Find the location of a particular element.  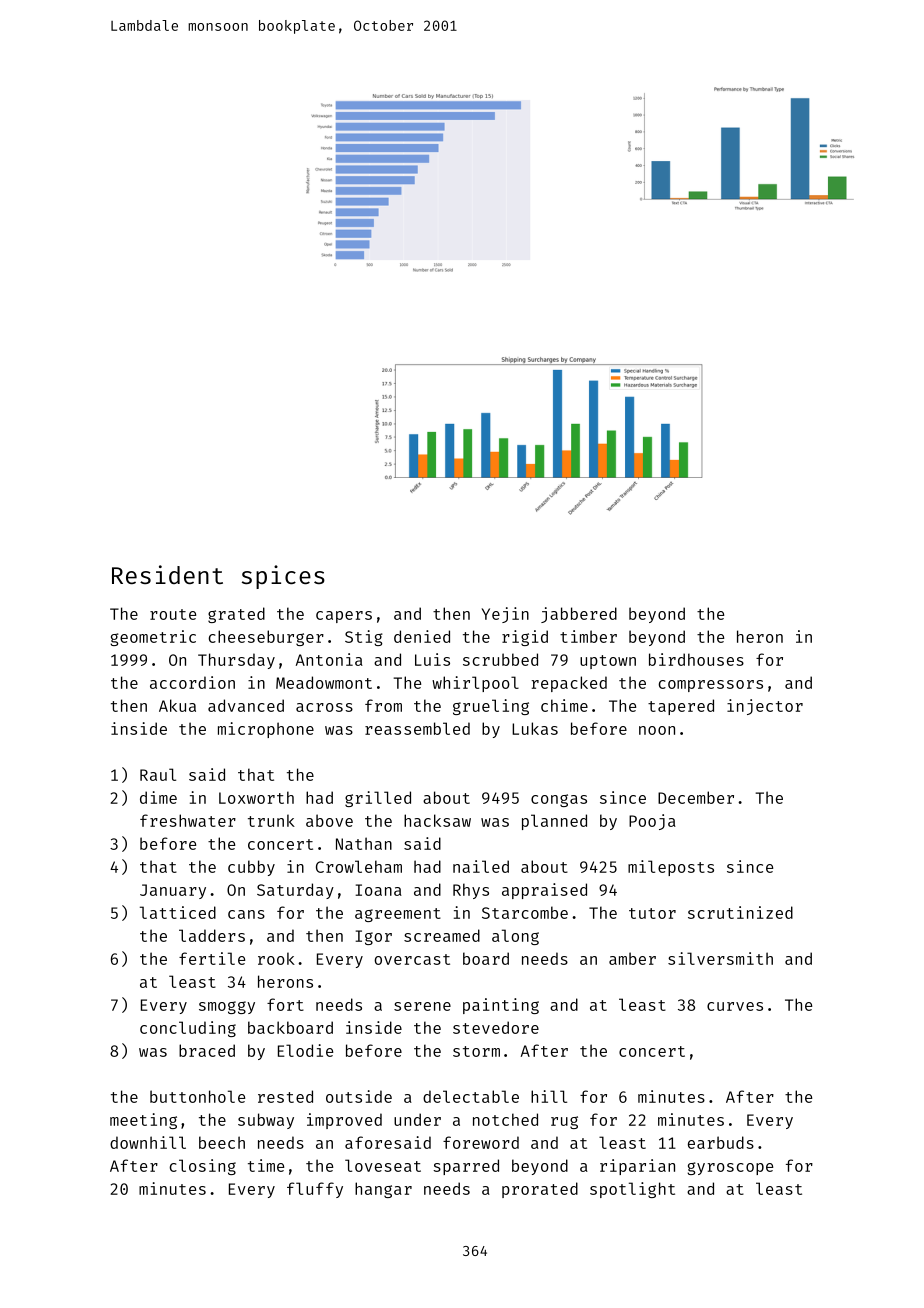

noon is located at coordinates (657, 730).
